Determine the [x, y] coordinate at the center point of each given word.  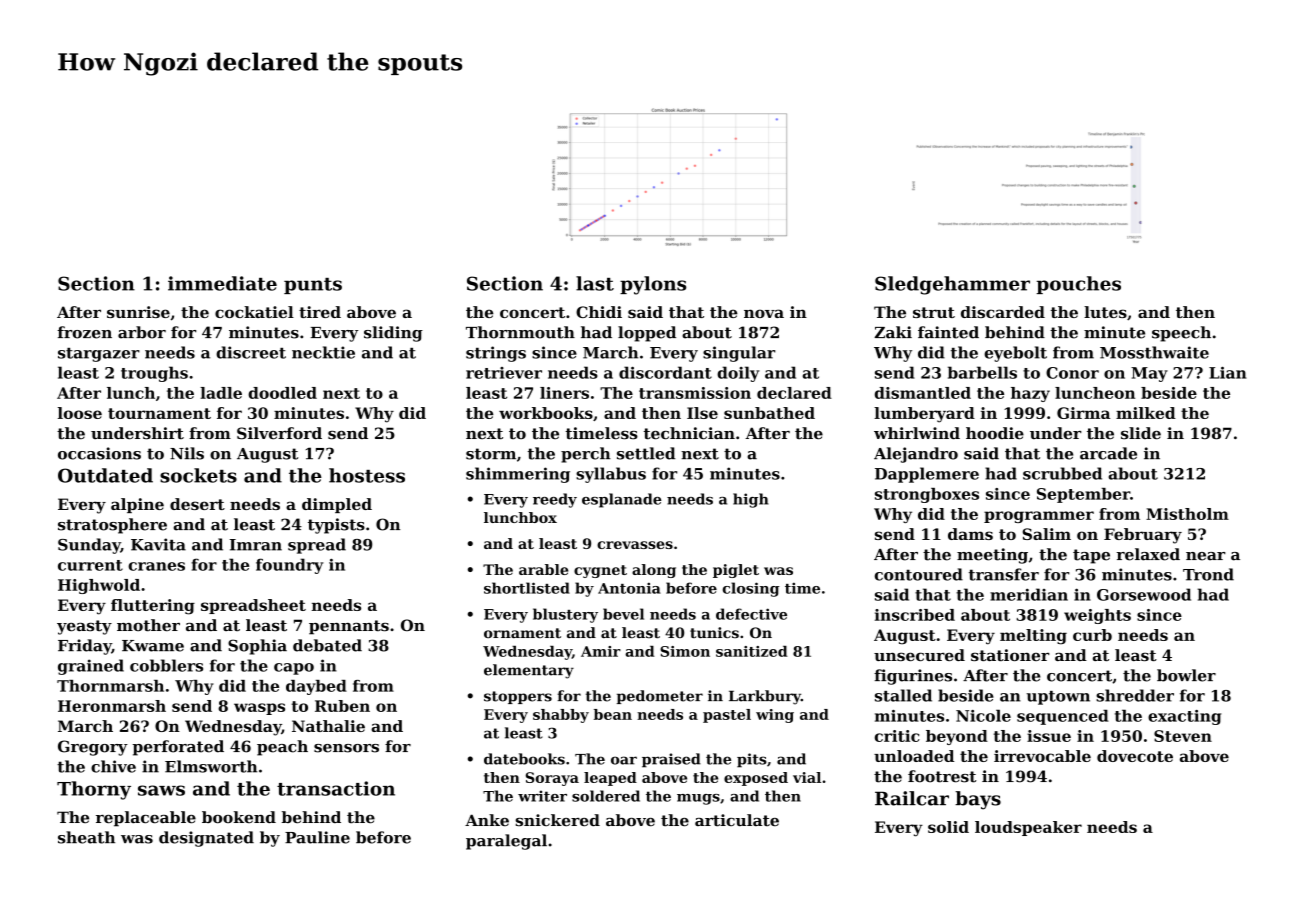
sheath [86, 837]
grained [91, 667]
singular [739, 354]
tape [1091, 556]
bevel [623, 614]
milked [1146, 413]
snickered [557, 820]
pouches [1078, 285]
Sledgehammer [952, 285]
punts [313, 286]
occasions [99, 453]
